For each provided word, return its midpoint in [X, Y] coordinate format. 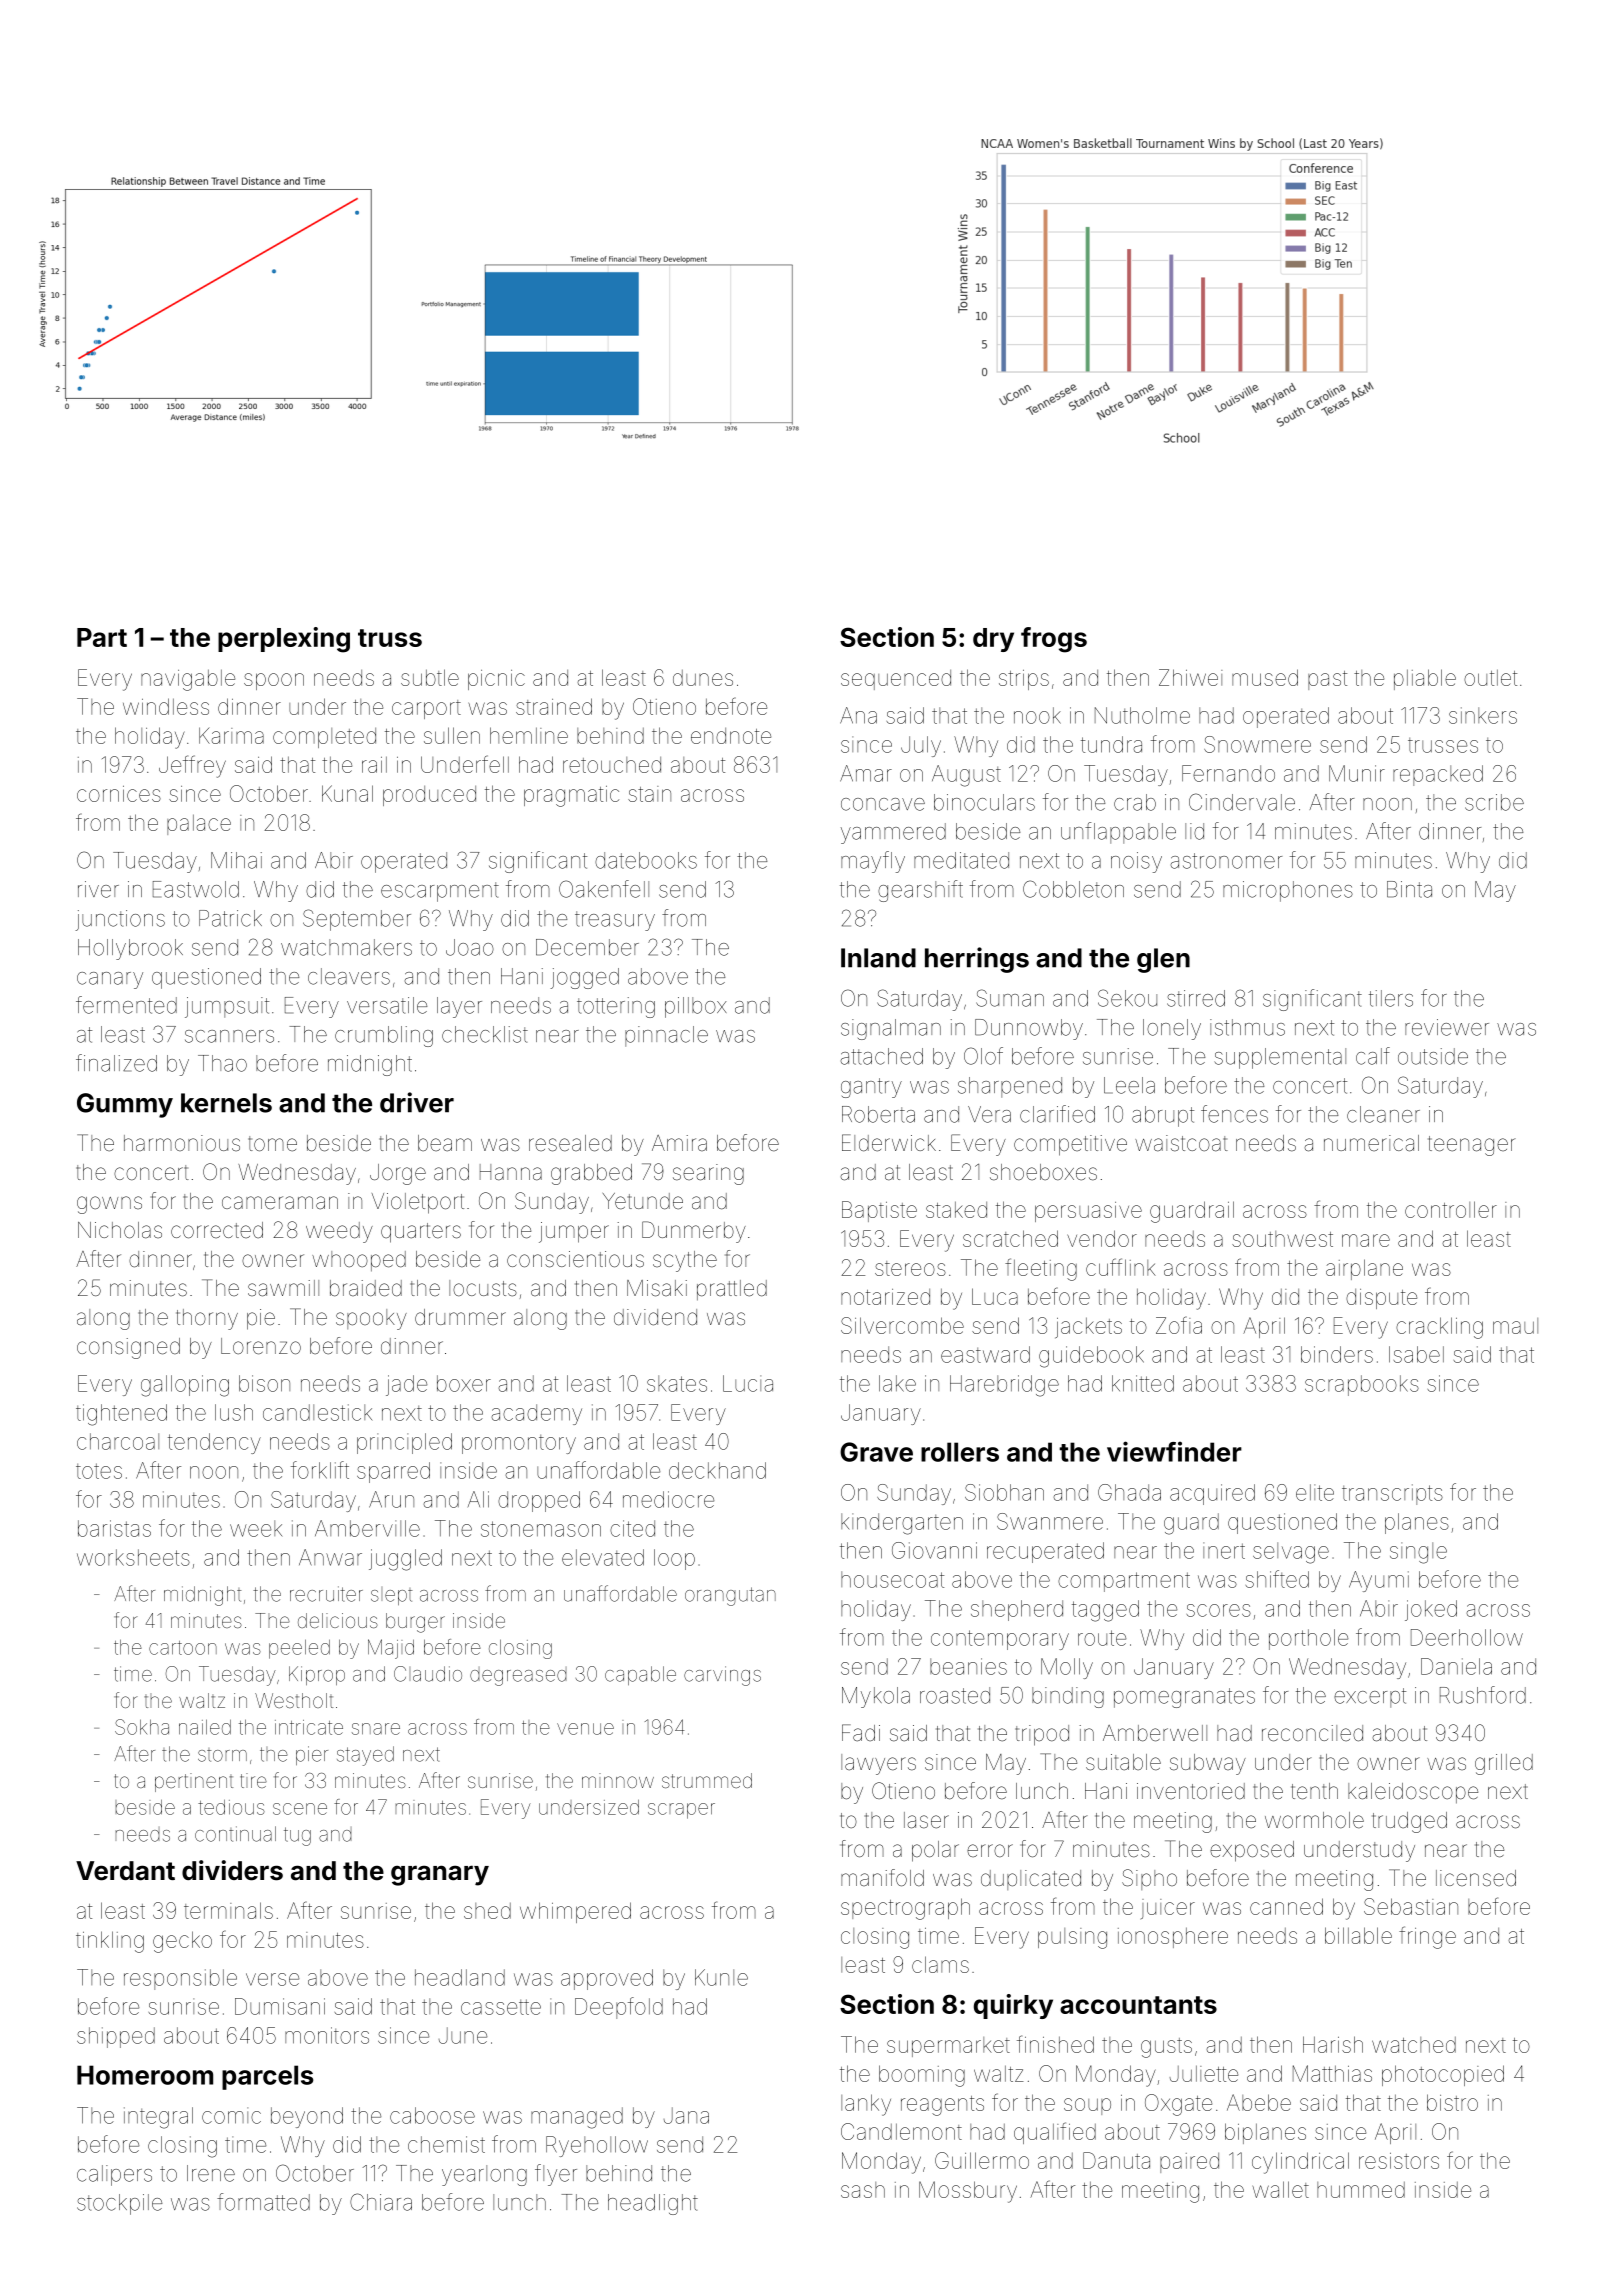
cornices [119, 794]
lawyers [878, 1764]
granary [440, 1875]
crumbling [384, 1036]
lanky [866, 2105]
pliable [1425, 679]
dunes [703, 678]
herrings [977, 960]
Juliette [1204, 2074]
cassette [501, 2007]
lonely [1172, 1029]
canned [1286, 1906]
